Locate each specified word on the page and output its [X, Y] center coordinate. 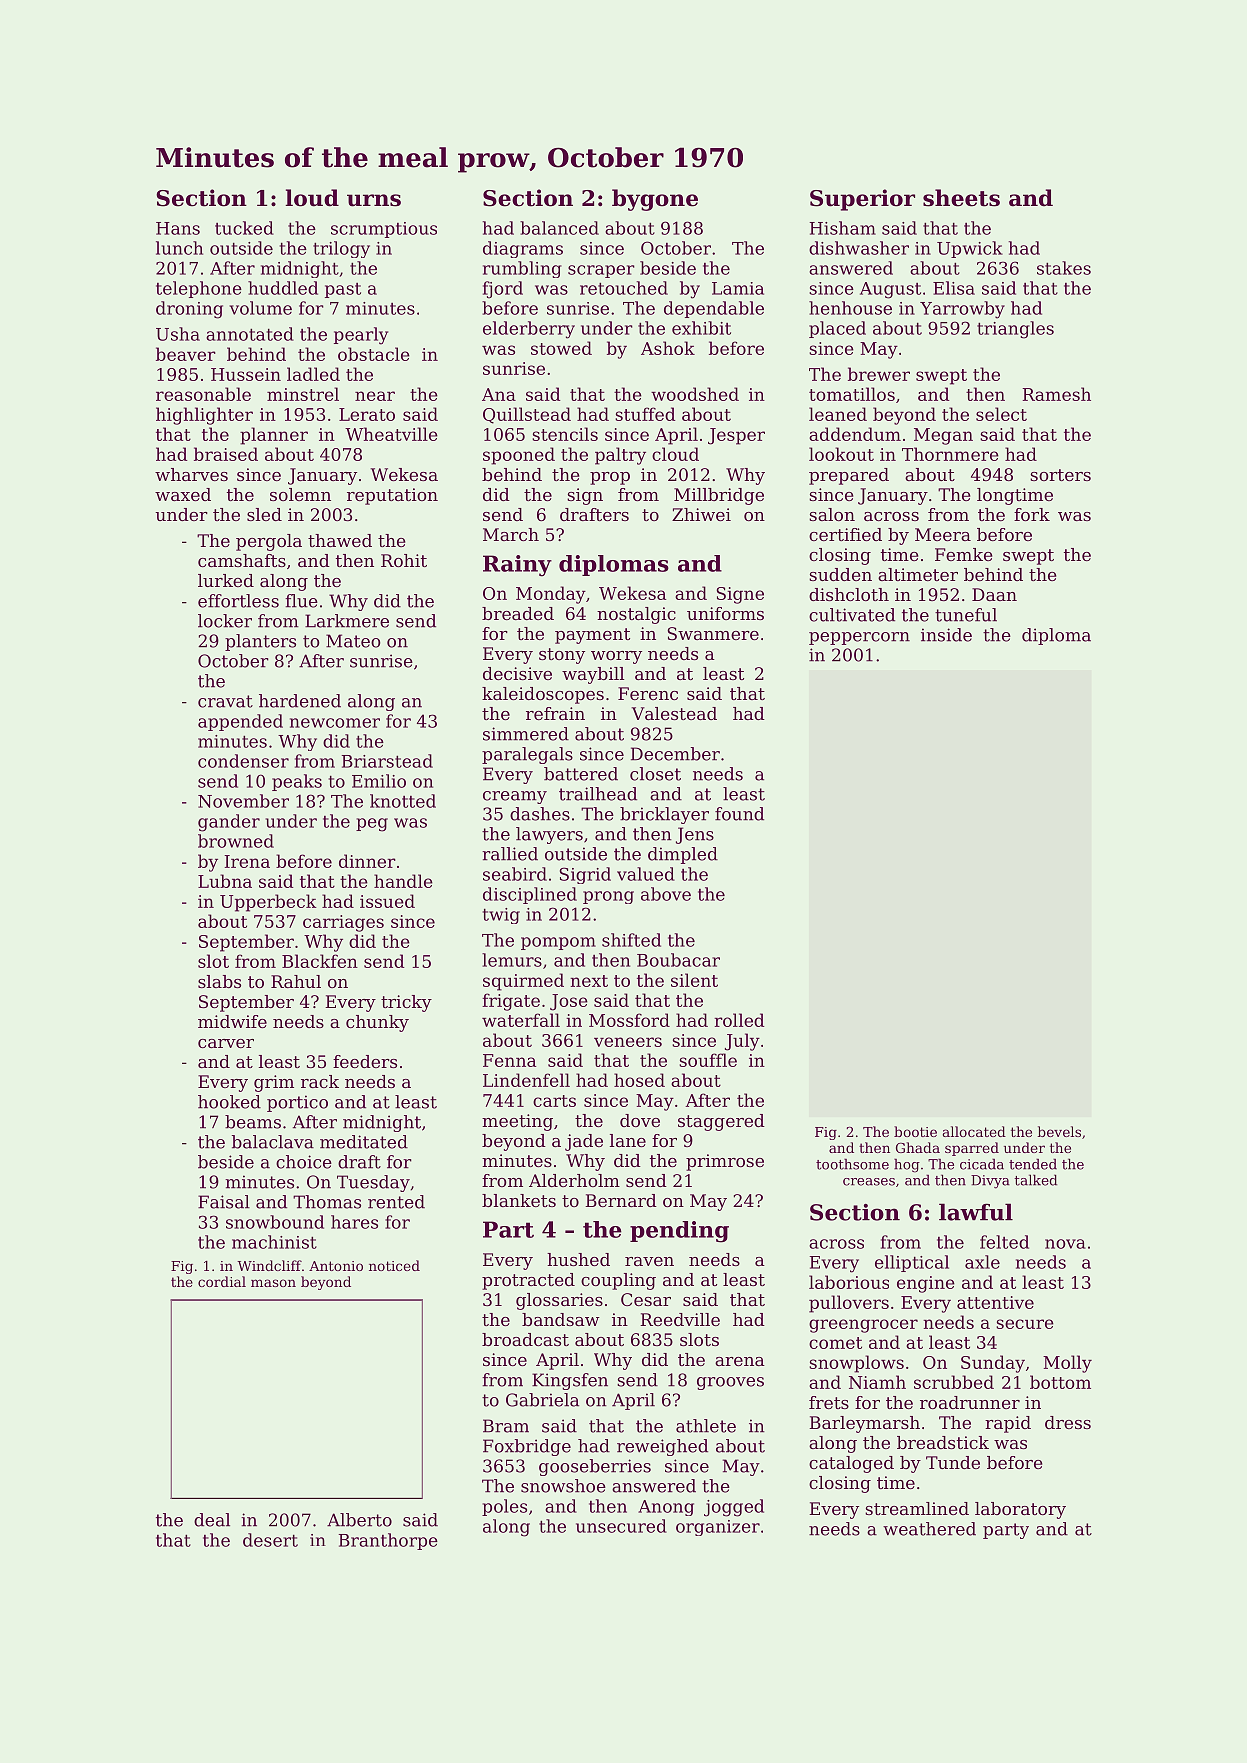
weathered [929, 1529]
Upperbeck [268, 903]
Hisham [843, 228]
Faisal [224, 1202]
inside [946, 635]
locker [225, 621]
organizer [718, 1528]
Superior [862, 200]
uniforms [725, 613]
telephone [199, 289]
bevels [1059, 1131]
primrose [725, 1162]
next [589, 981]
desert [270, 1540]
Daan [994, 594]
